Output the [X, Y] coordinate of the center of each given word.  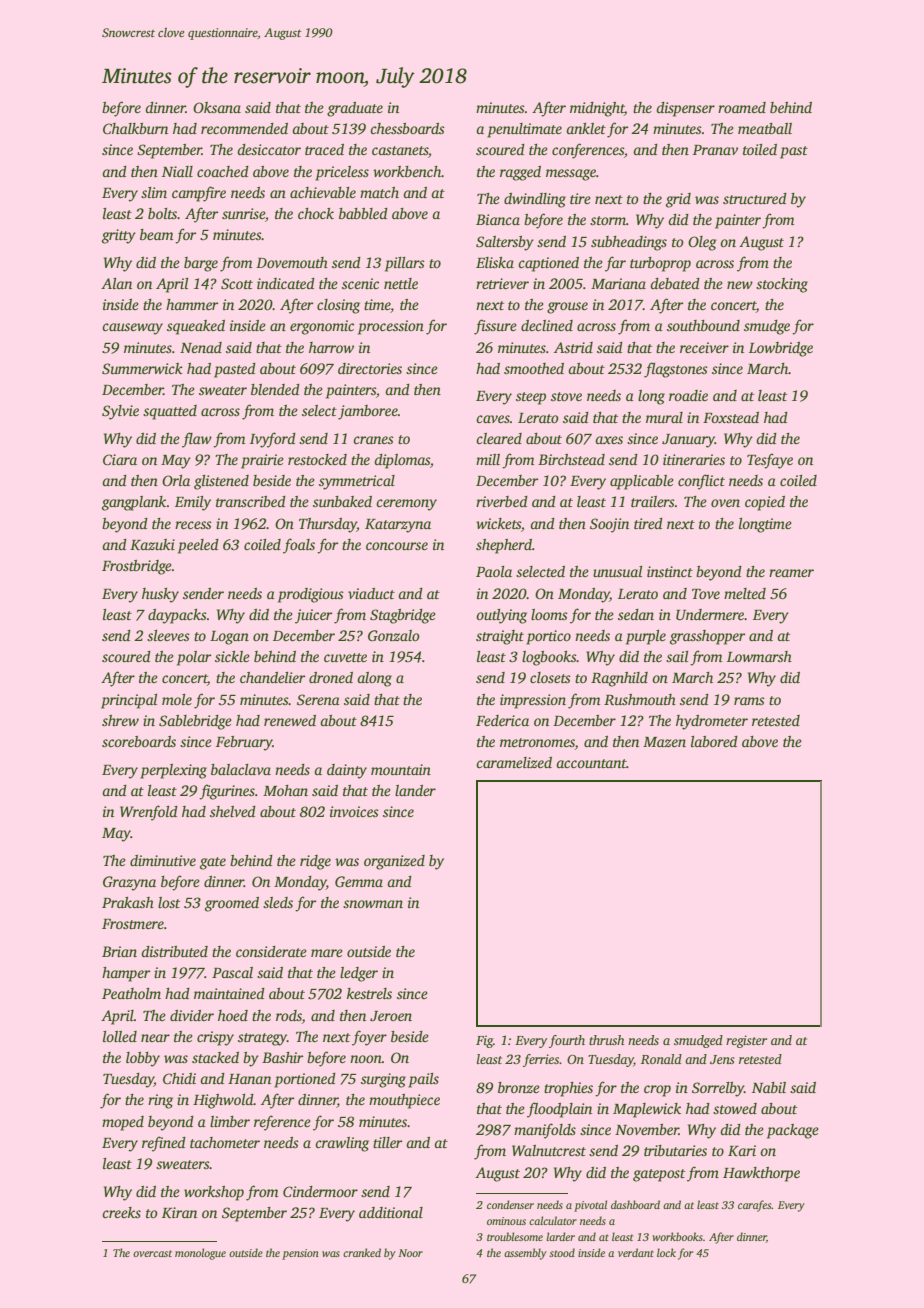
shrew [120, 720]
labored [714, 741]
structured [755, 198]
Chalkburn [135, 128]
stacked [215, 1057]
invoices [354, 811]
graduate [355, 109]
